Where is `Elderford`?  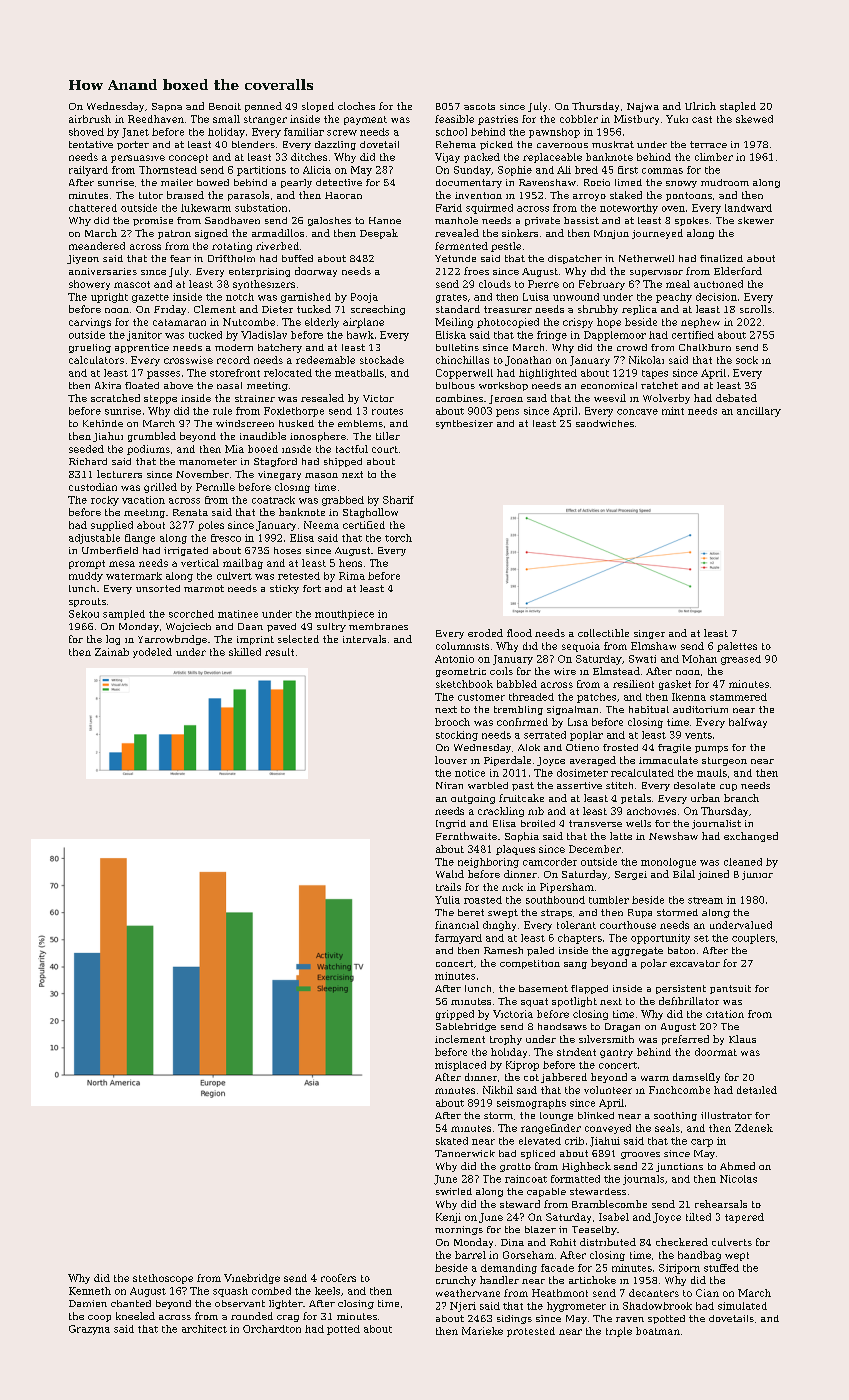 Elderford is located at coordinates (738, 271).
